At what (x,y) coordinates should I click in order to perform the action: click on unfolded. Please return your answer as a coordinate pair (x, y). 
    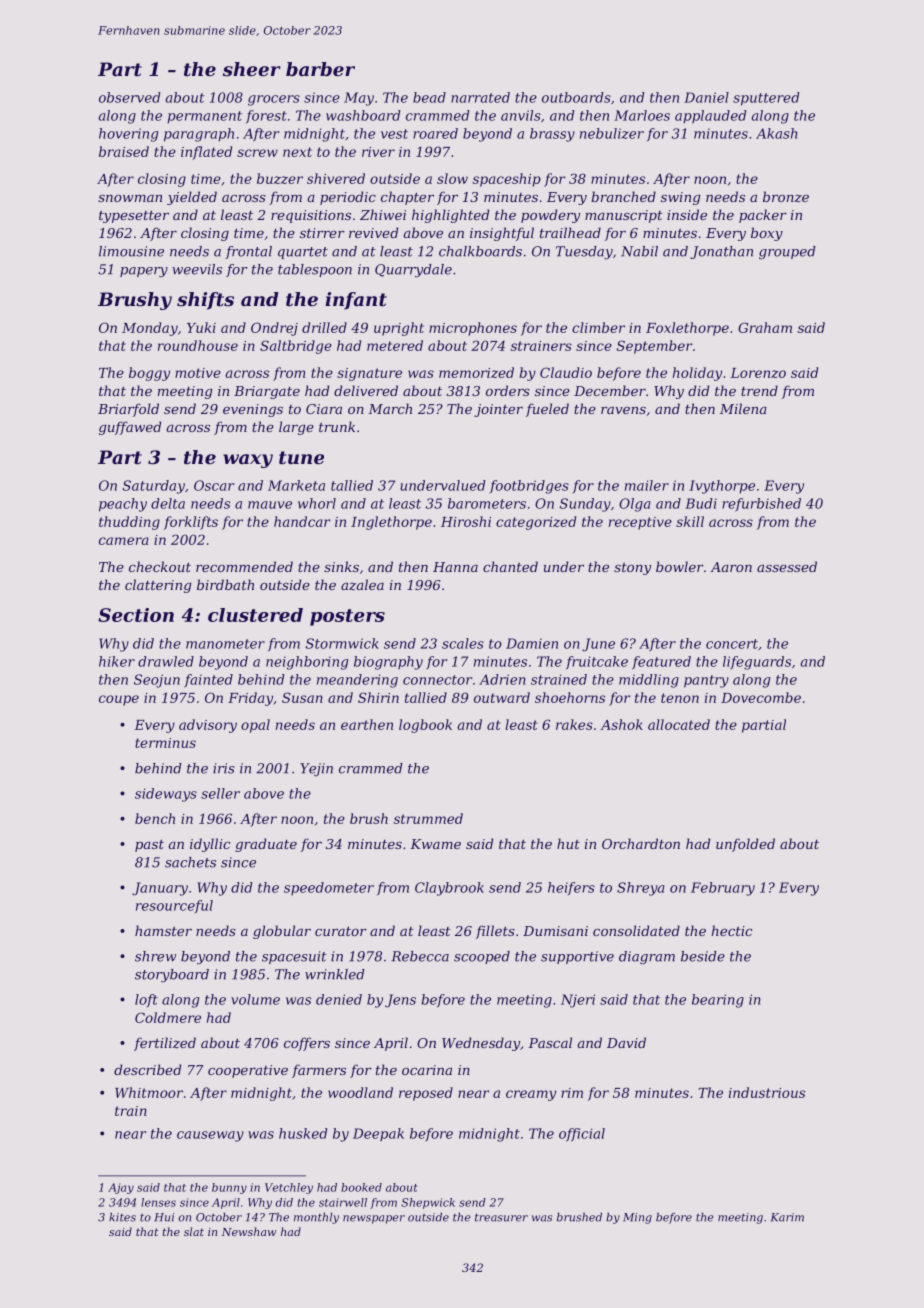
    Looking at the image, I should click on (745, 845).
